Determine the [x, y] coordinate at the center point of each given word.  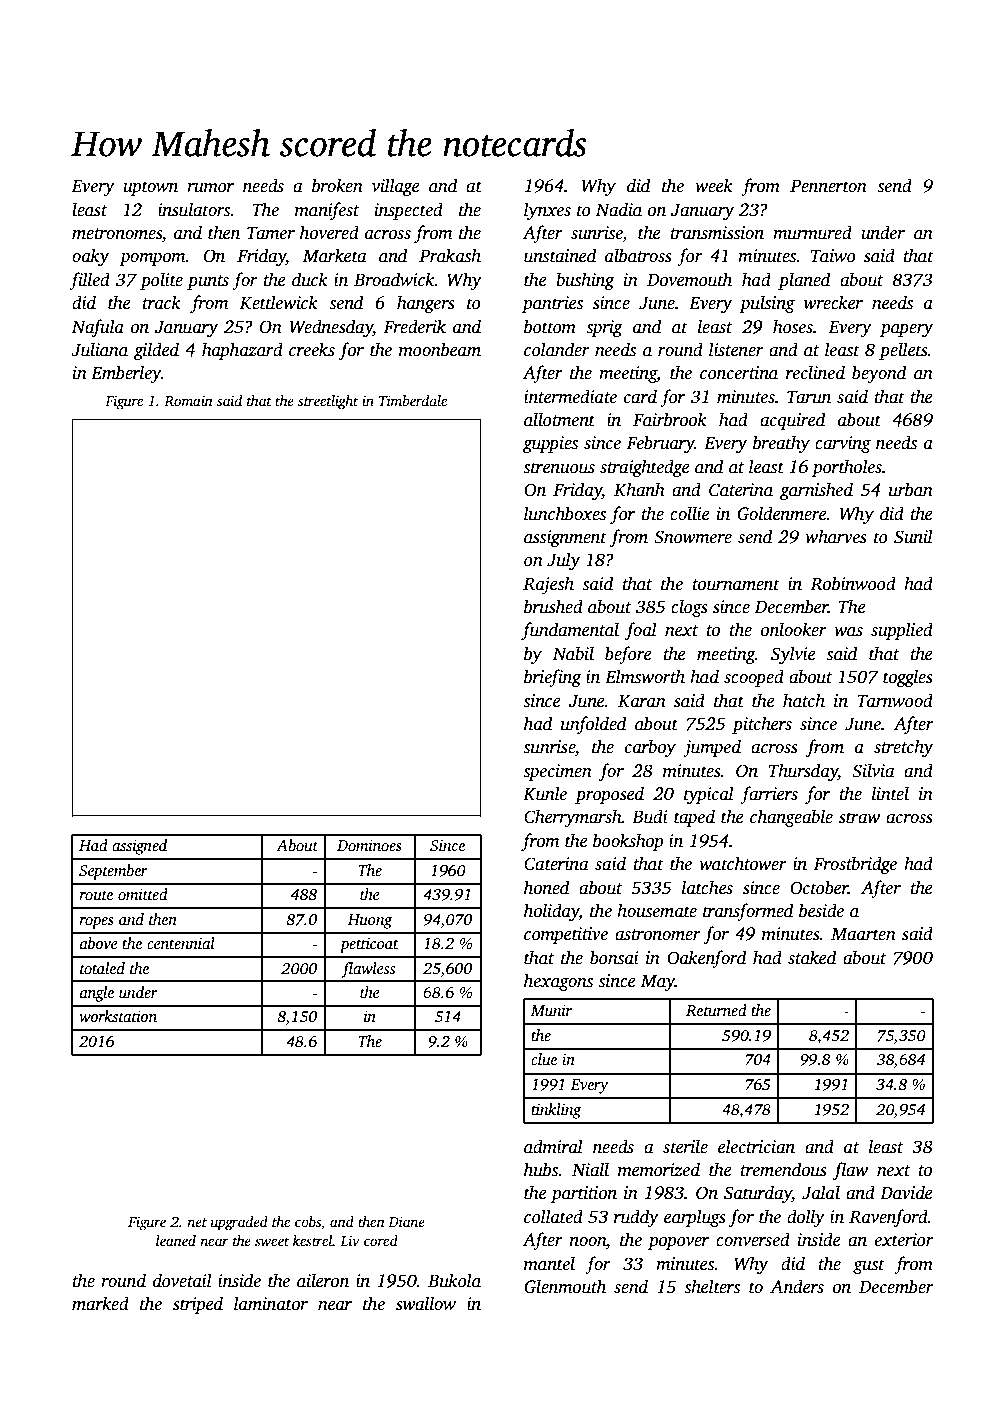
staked [812, 957]
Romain [188, 400]
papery [906, 330]
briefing [552, 678]
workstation [118, 1016]
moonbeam [440, 349]
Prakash [450, 255]
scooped [754, 678]
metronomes [117, 234]
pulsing [767, 304]
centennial [181, 943]
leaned [176, 1240]
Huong [370, 921]
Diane [406, 1221]
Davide [906, 1192]
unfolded [593, 725]
